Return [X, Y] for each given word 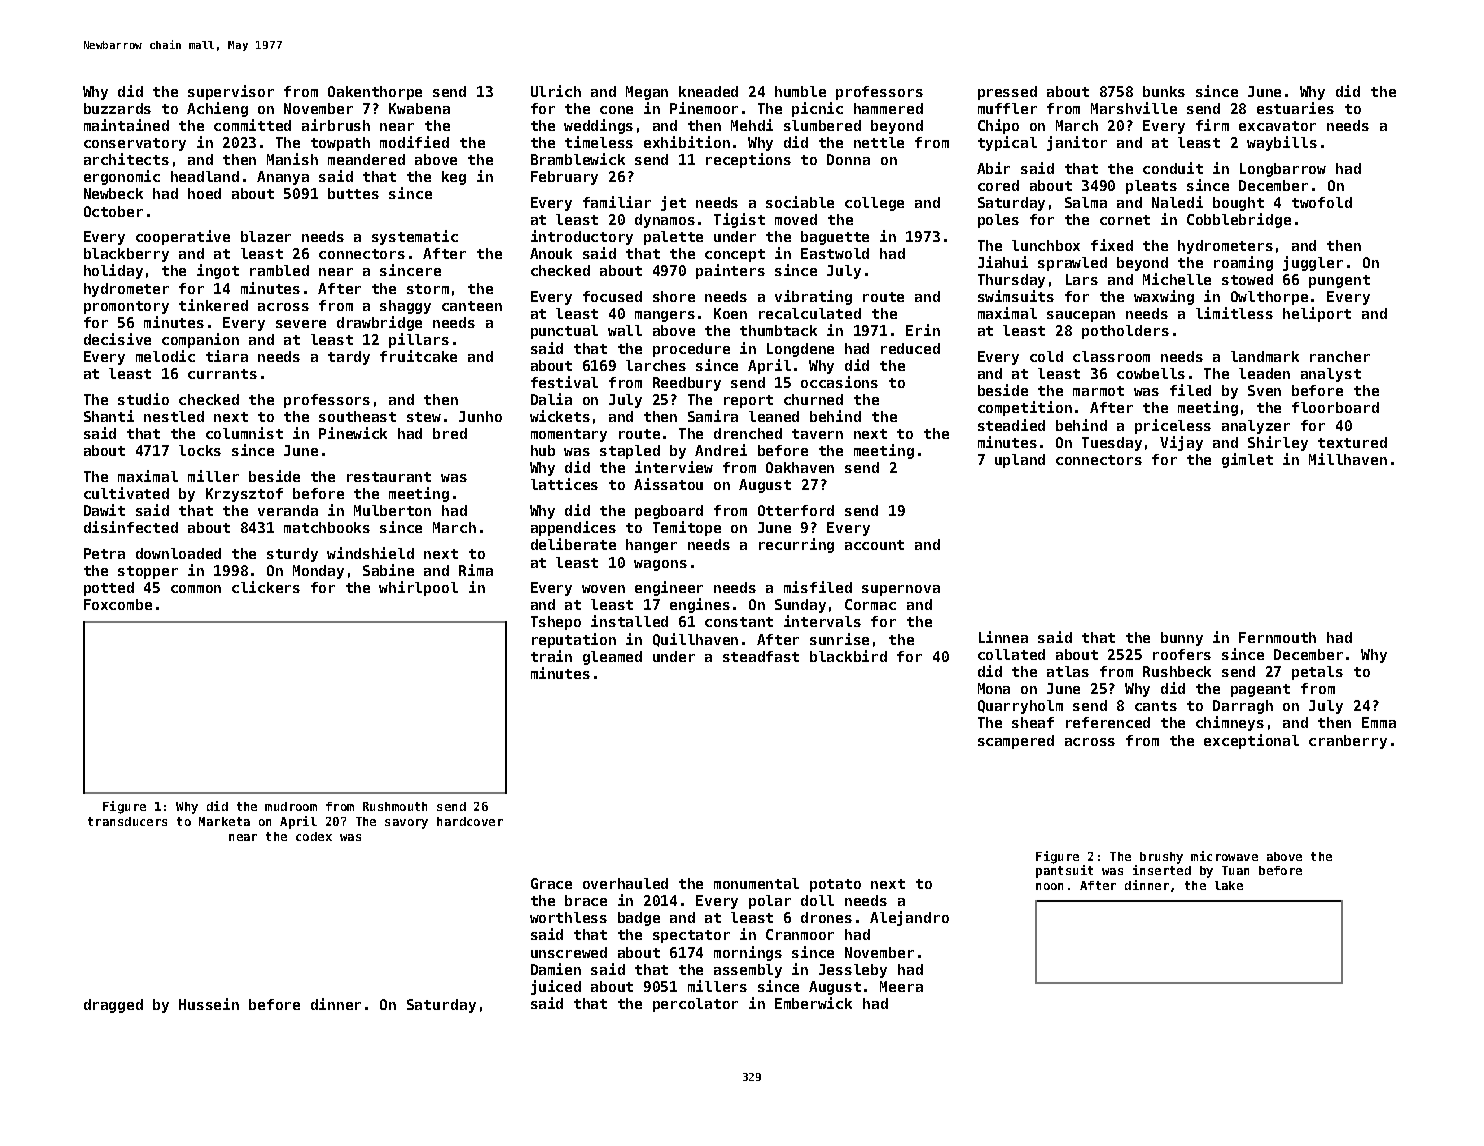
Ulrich [556, 91]
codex [314, 836]
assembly [748, 971]
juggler [1313, 263]
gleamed [612, 658]
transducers [127, 821]
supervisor [231, 92]
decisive [117, 339]
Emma [1379, 722]
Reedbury [687, 384]
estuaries [1295, 108]
